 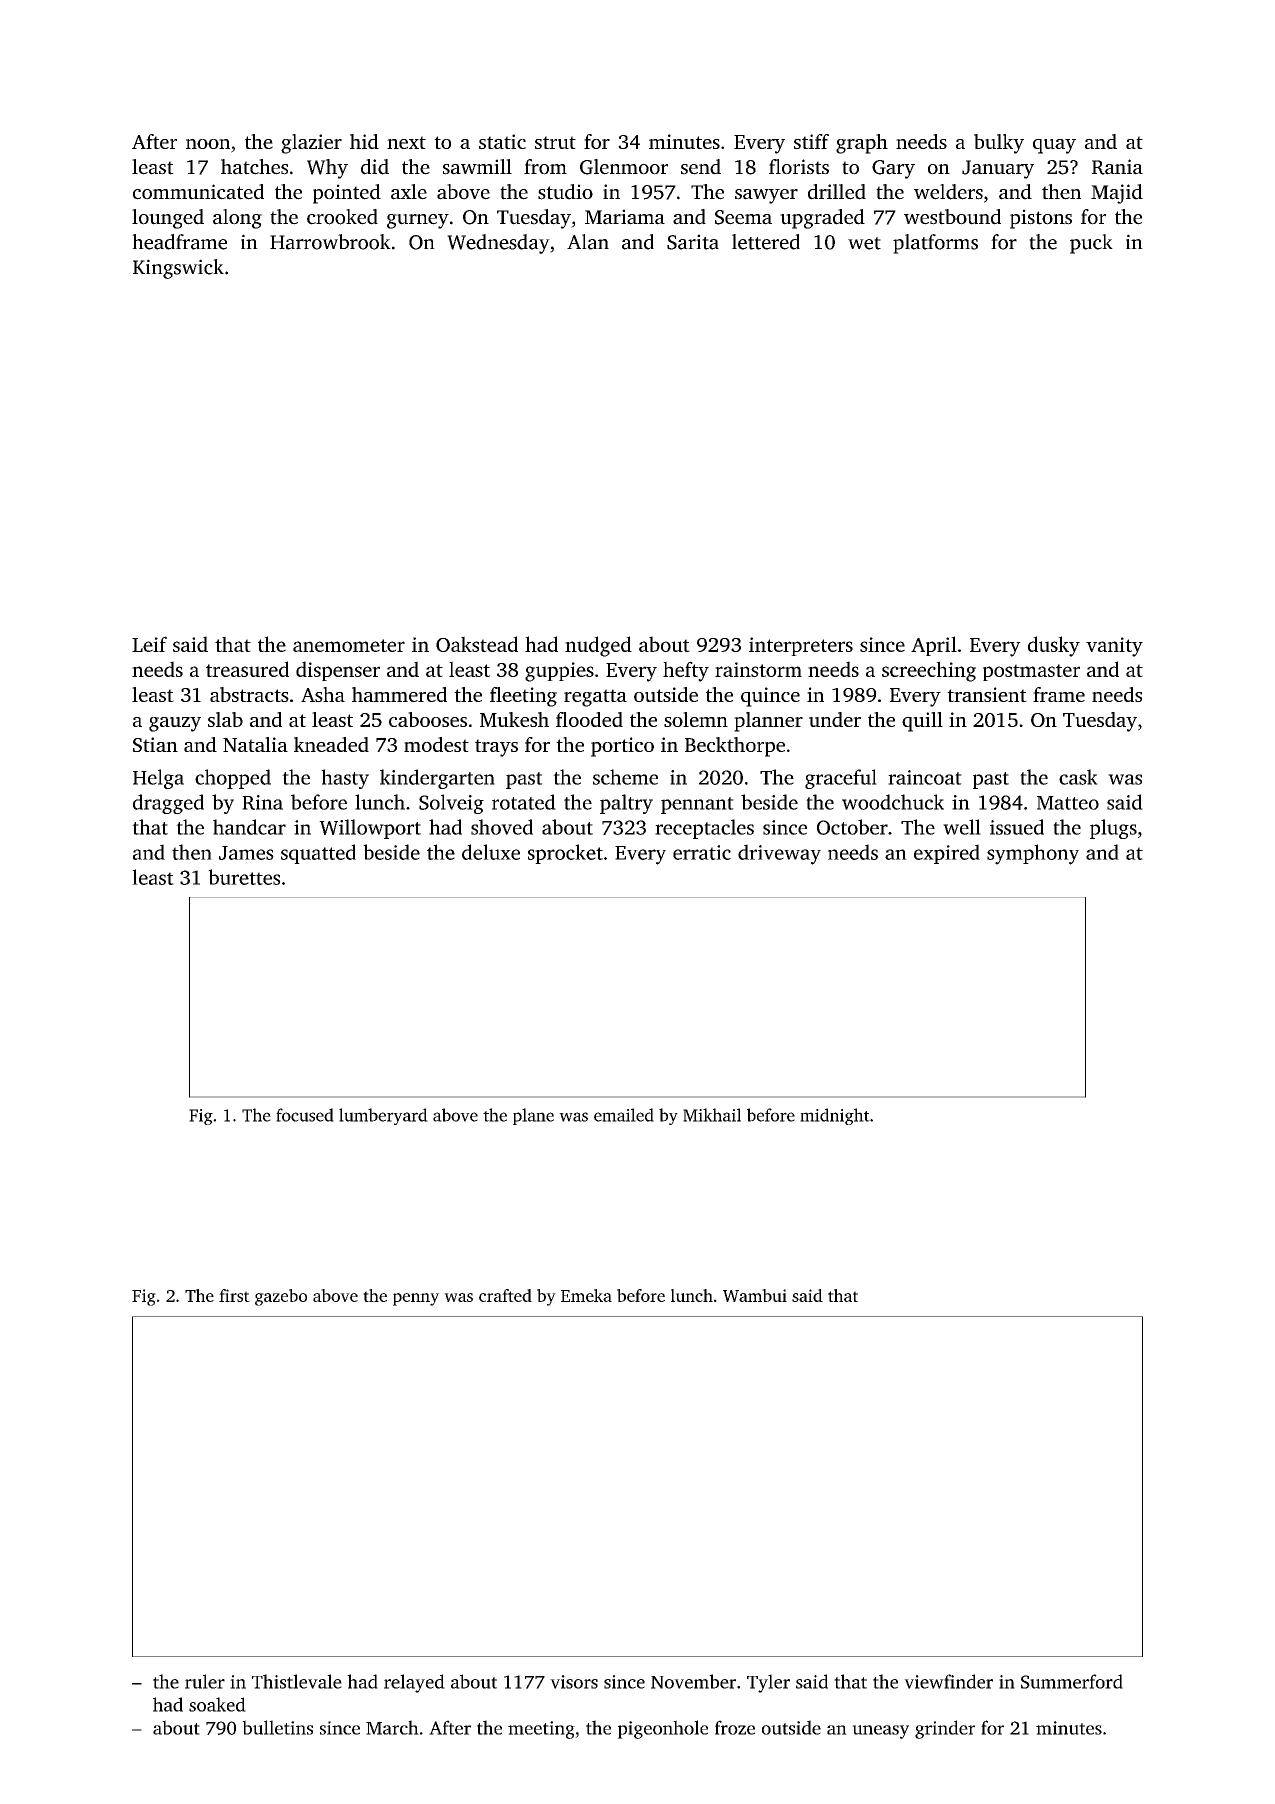 I want to click on Emeka, so click(x=586, y=1295).
